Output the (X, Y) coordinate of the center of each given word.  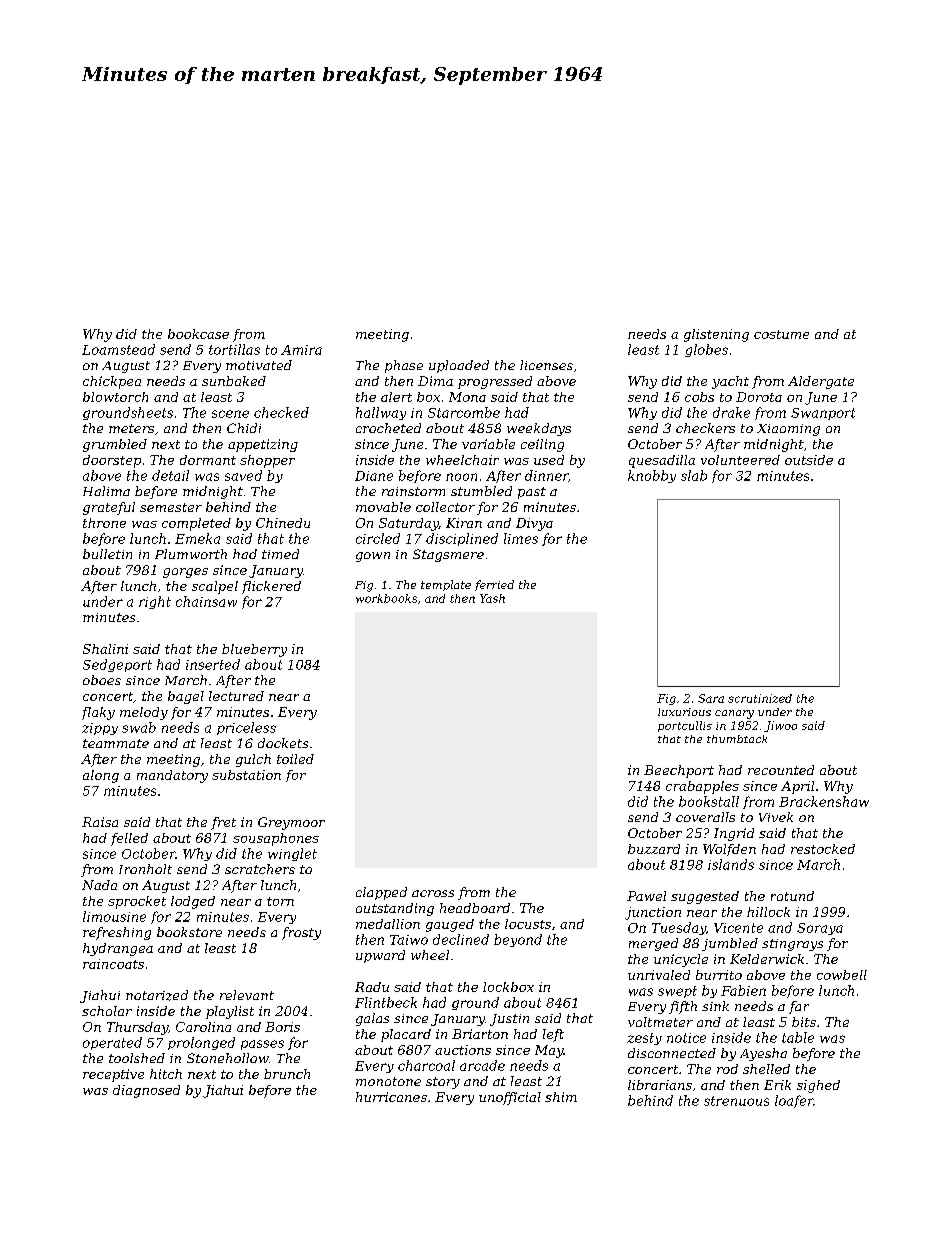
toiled (295, 759)
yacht (730, 382)
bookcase (198, 334)
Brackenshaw (824, 801)
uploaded (459, 366)
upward (380, 956)
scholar (107, 1011)
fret (223, 823)
